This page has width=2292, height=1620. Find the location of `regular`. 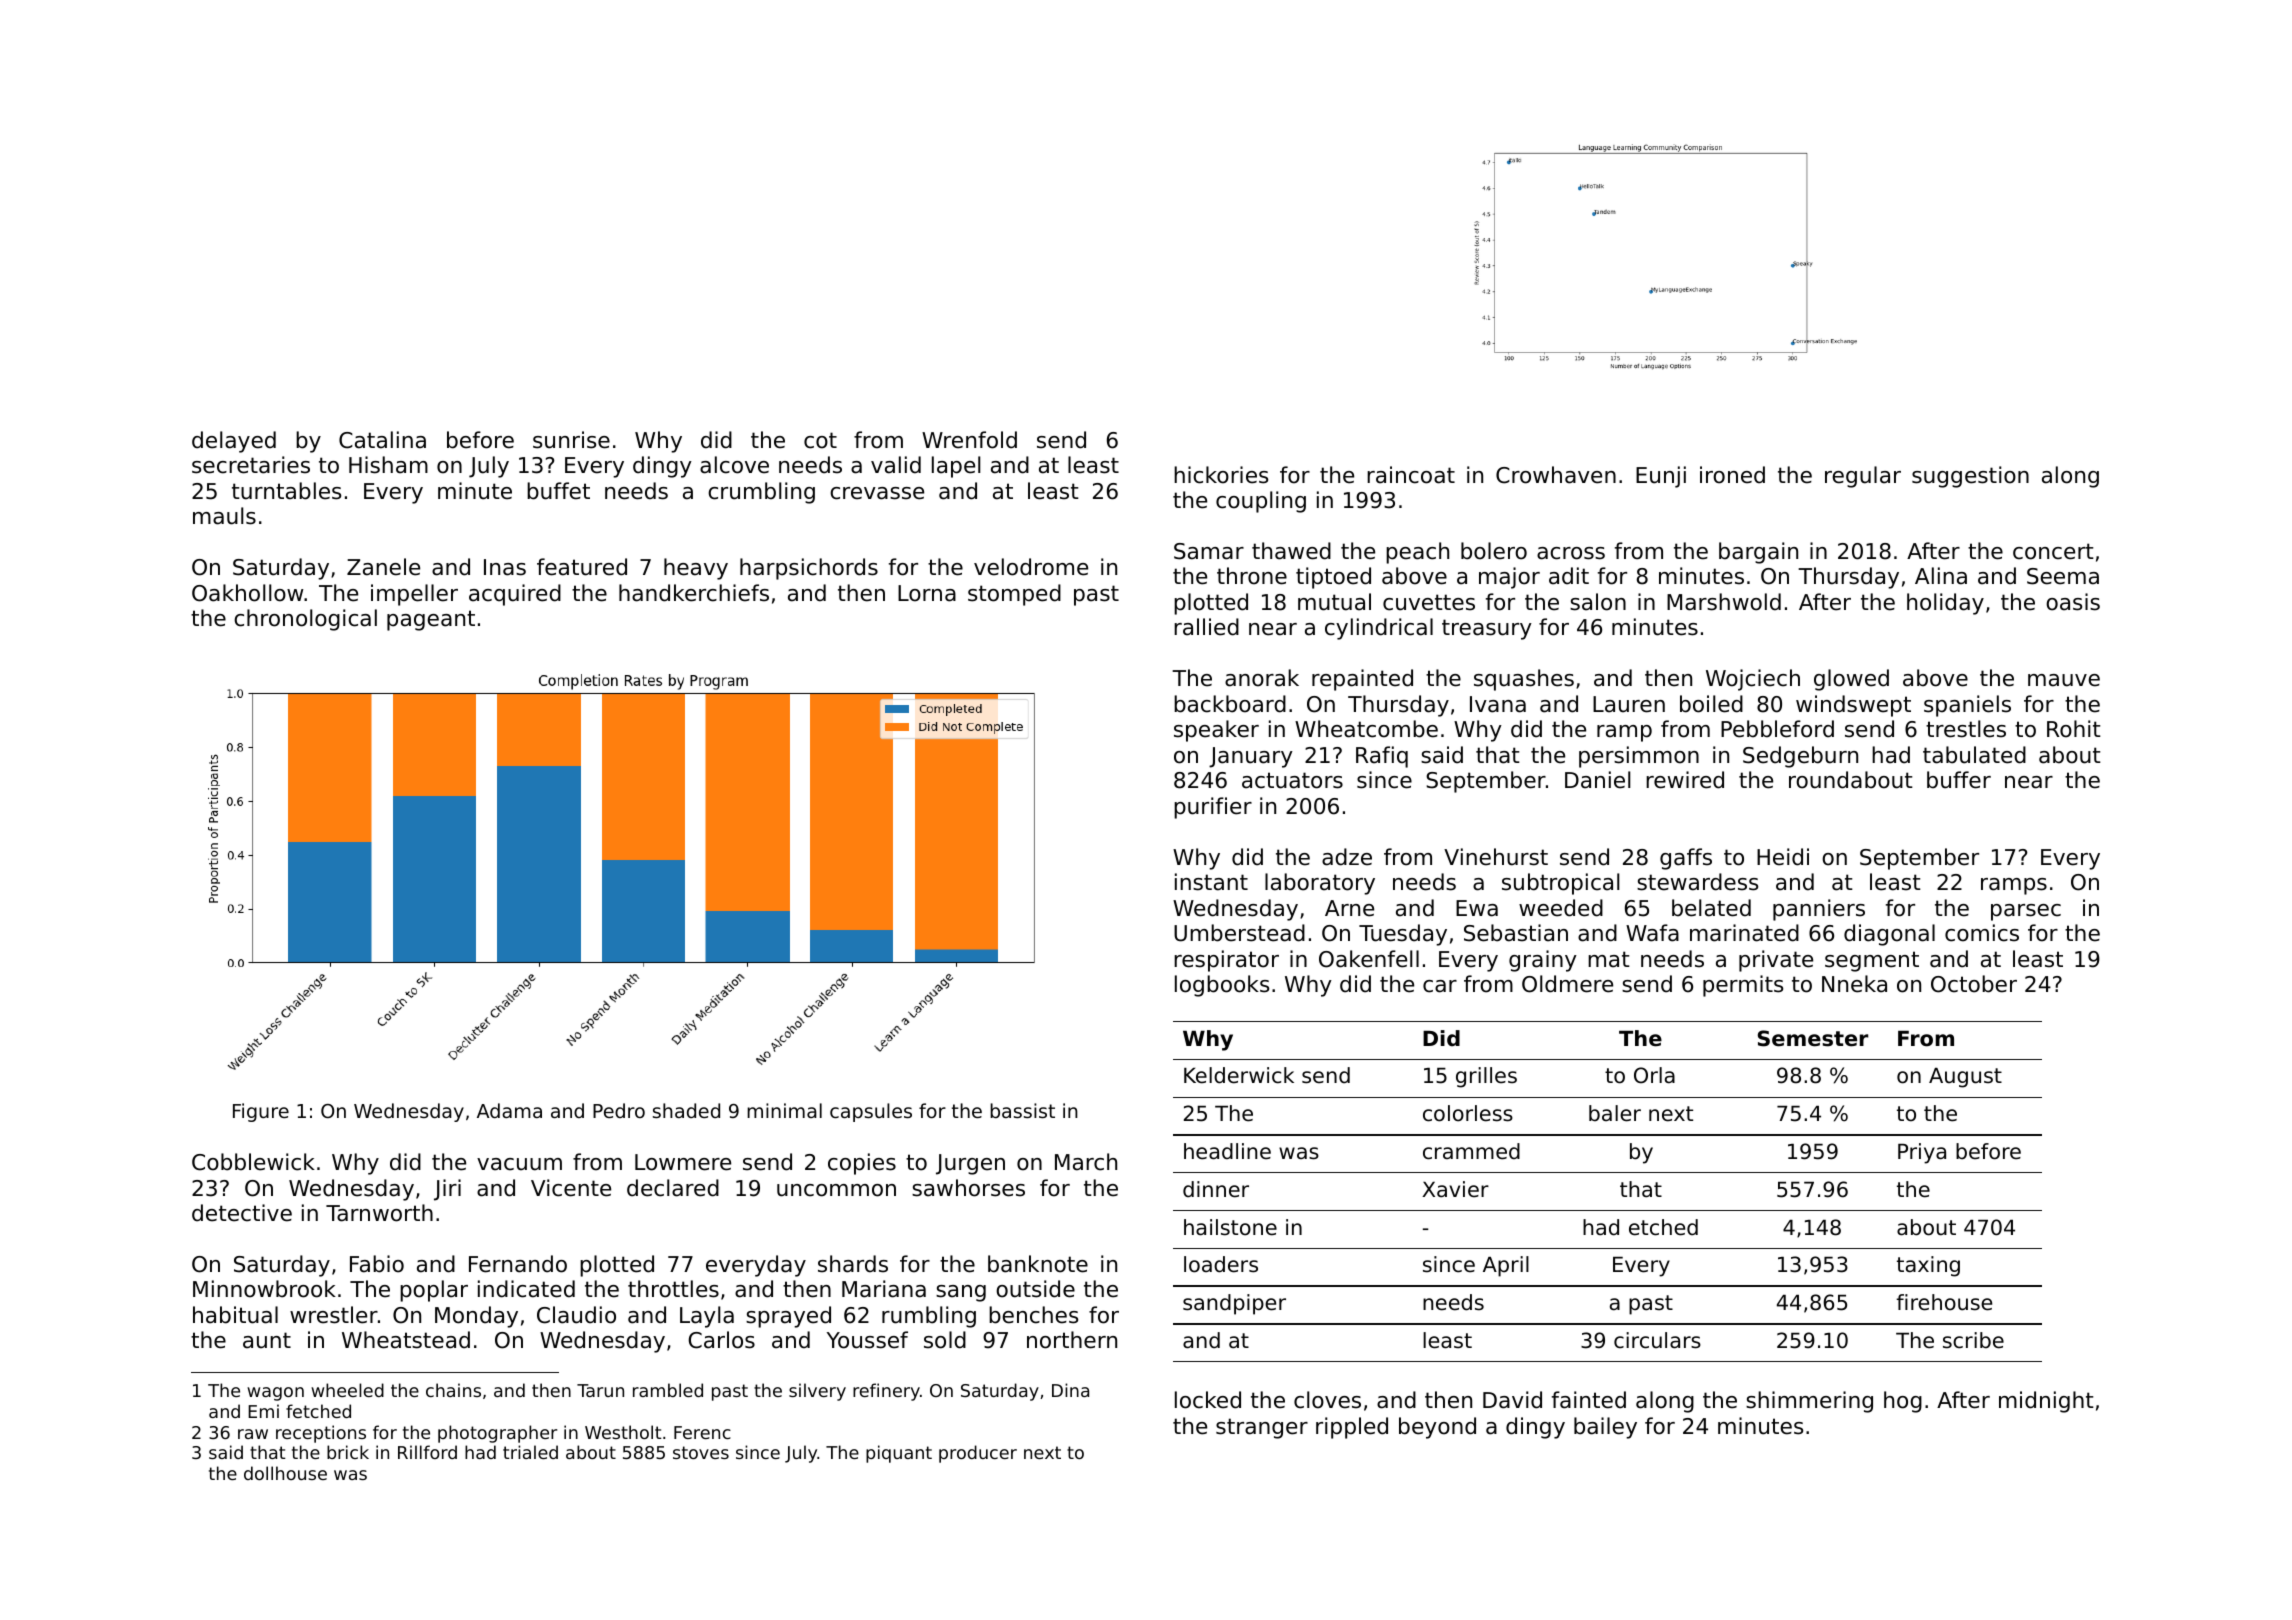

regular is located at coordinates (1863, 477).
